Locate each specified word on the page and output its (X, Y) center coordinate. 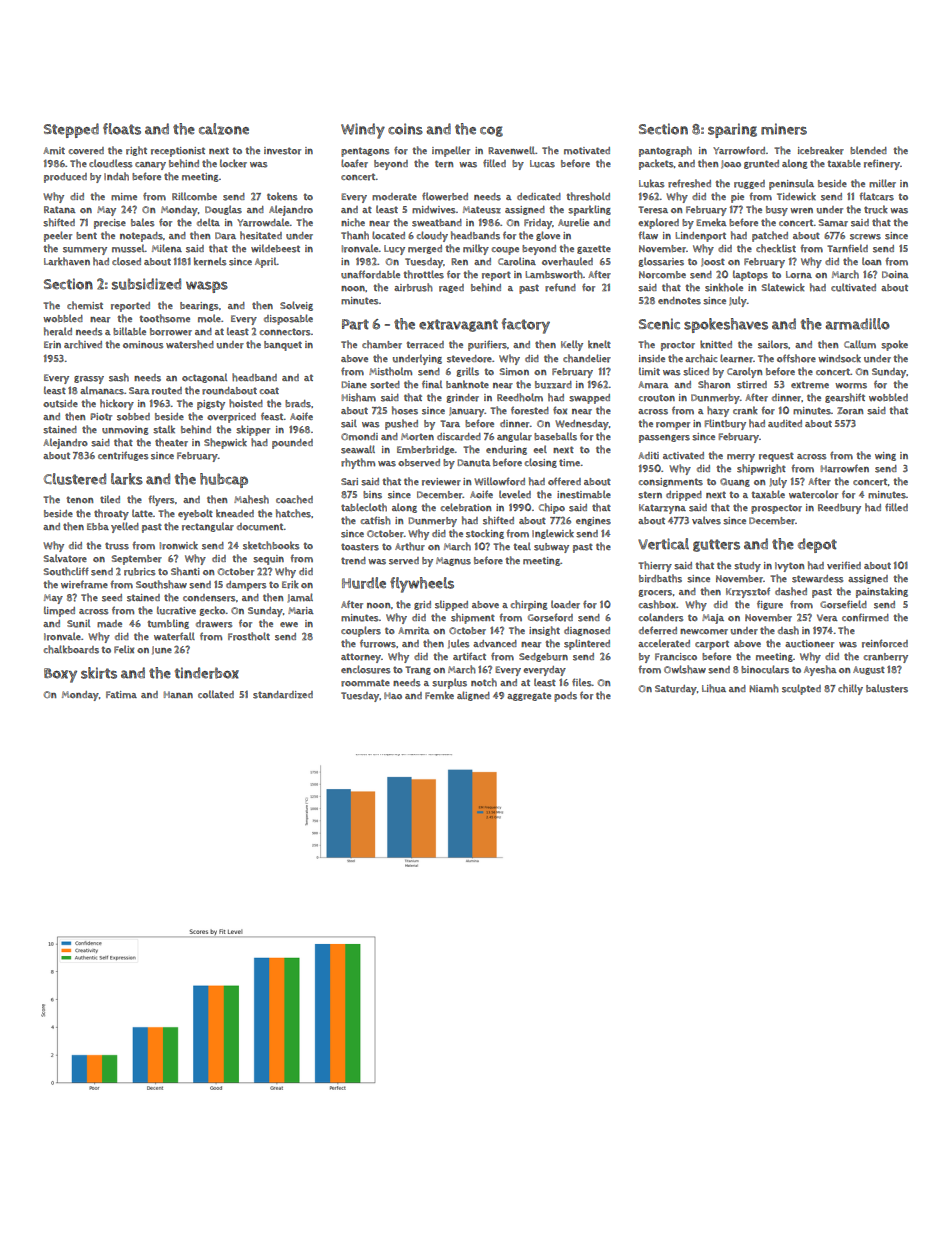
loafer (354, 163)
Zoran (850, 411)
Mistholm (390, 371)
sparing (732, 130)
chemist (85, 305)
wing (885, 456)
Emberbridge (426, 450)
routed (167, 391)
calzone (224, 129)
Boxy (60, 675)
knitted (716, 344)
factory (526, 326)
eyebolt (195, 514)
